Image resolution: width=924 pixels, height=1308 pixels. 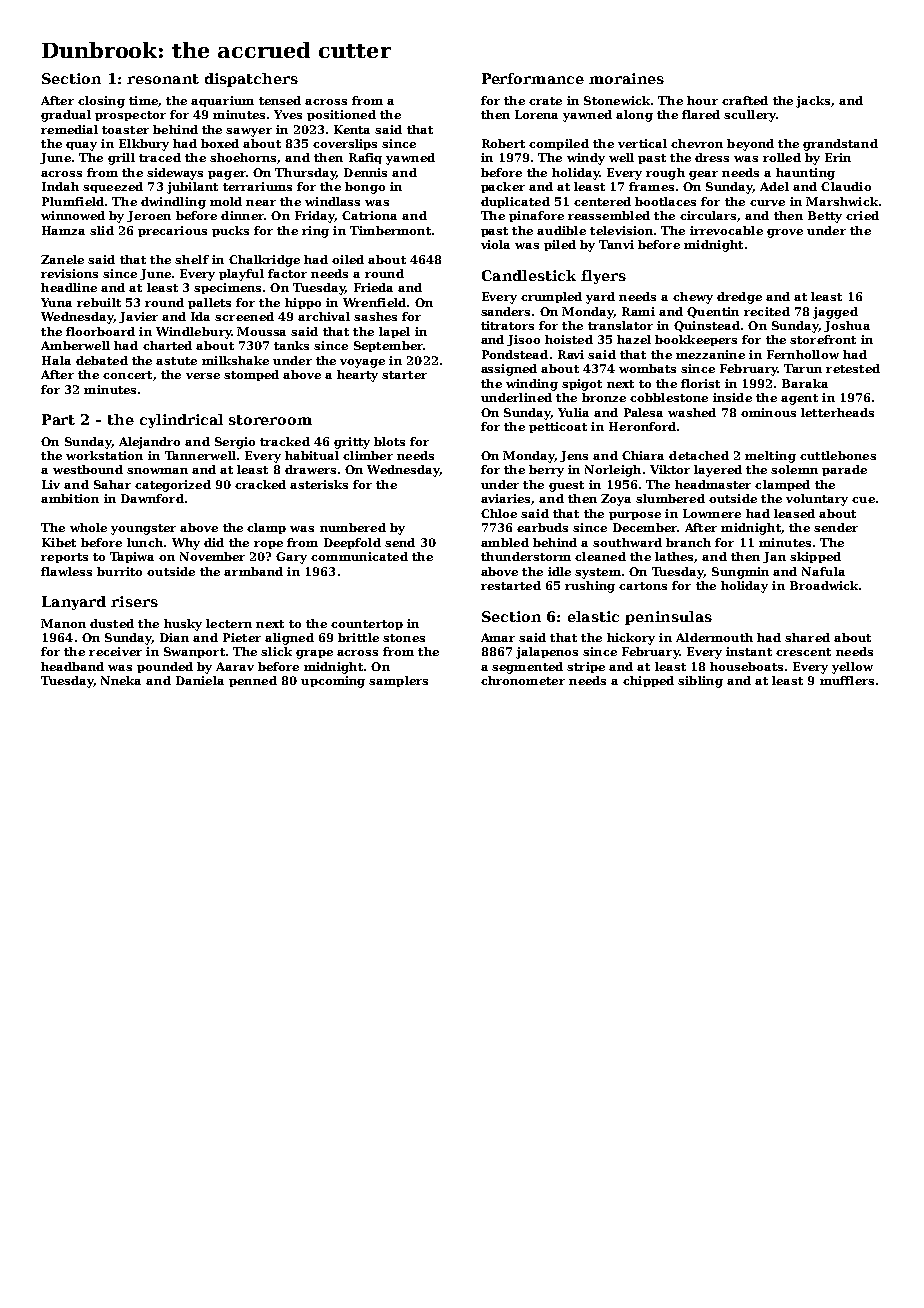 What do you see at coordinates (200, 680) in the page?
I see `Daniela` at bounding box center [200, 680].
